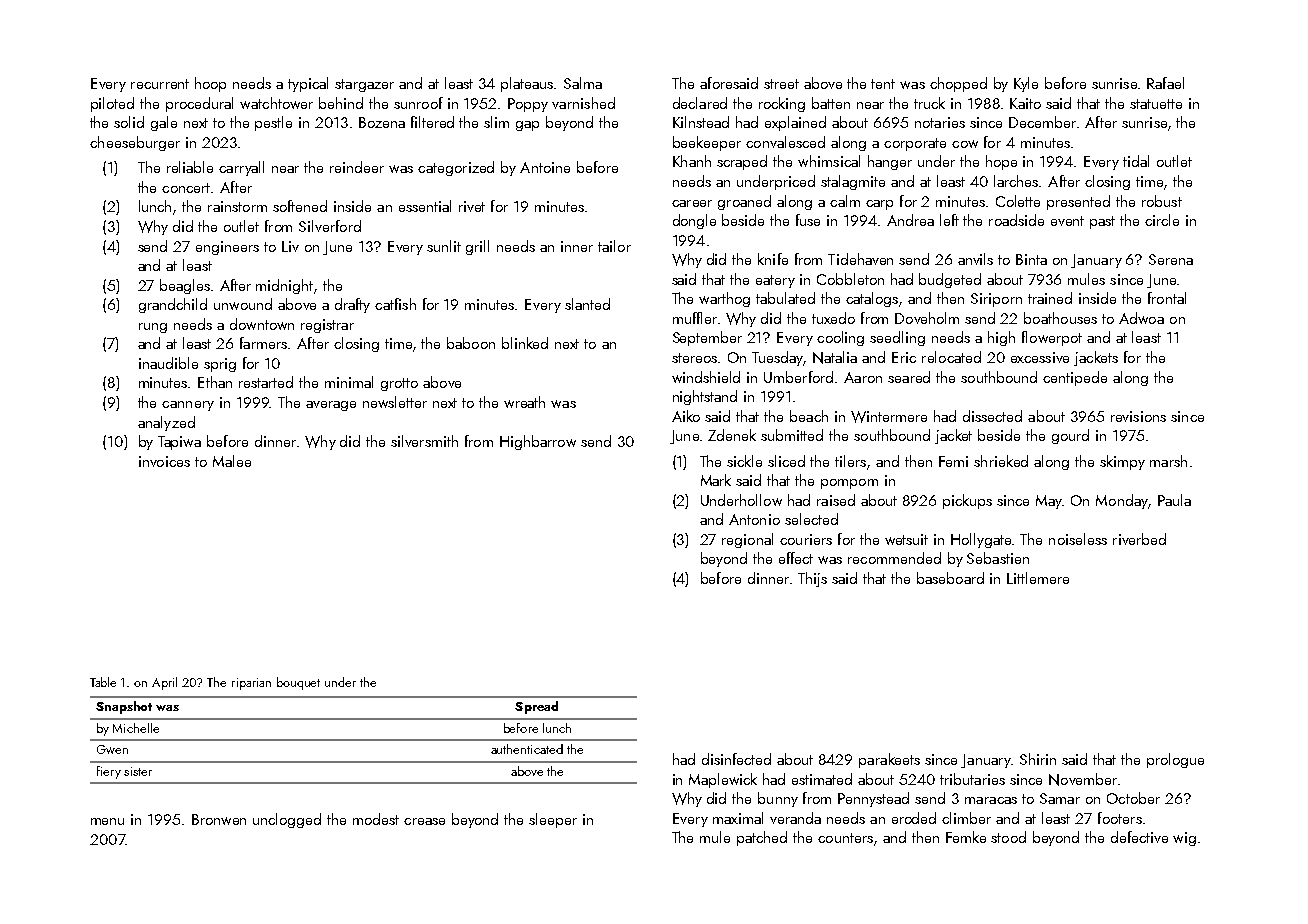  What do you see at coordinates (160, 84) in the page?
I see `recurrent` at bounding box center [160, 84].
